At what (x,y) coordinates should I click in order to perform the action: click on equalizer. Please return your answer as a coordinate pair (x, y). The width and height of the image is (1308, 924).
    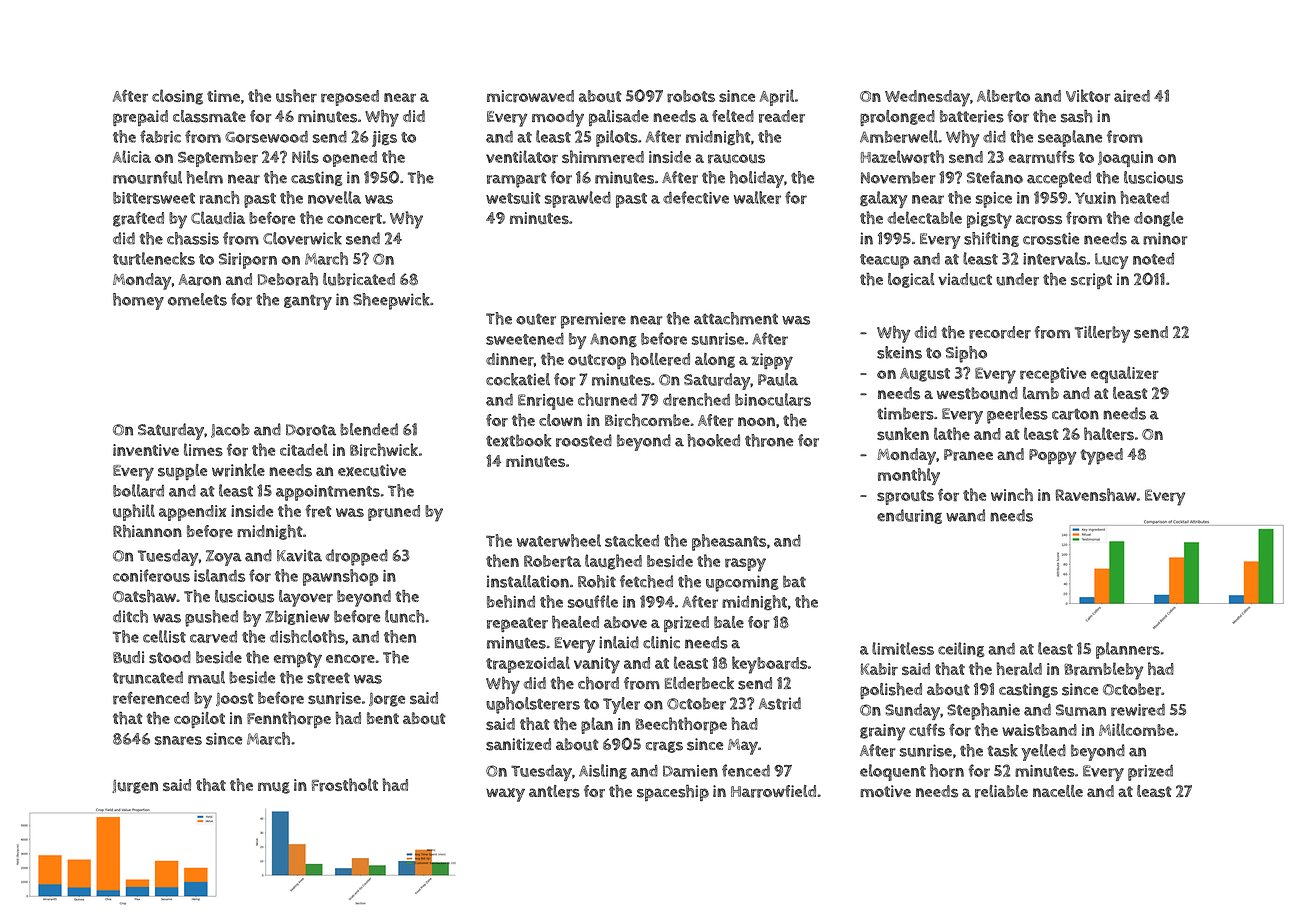
    Looking at the image, I should click on (1125, 374).
